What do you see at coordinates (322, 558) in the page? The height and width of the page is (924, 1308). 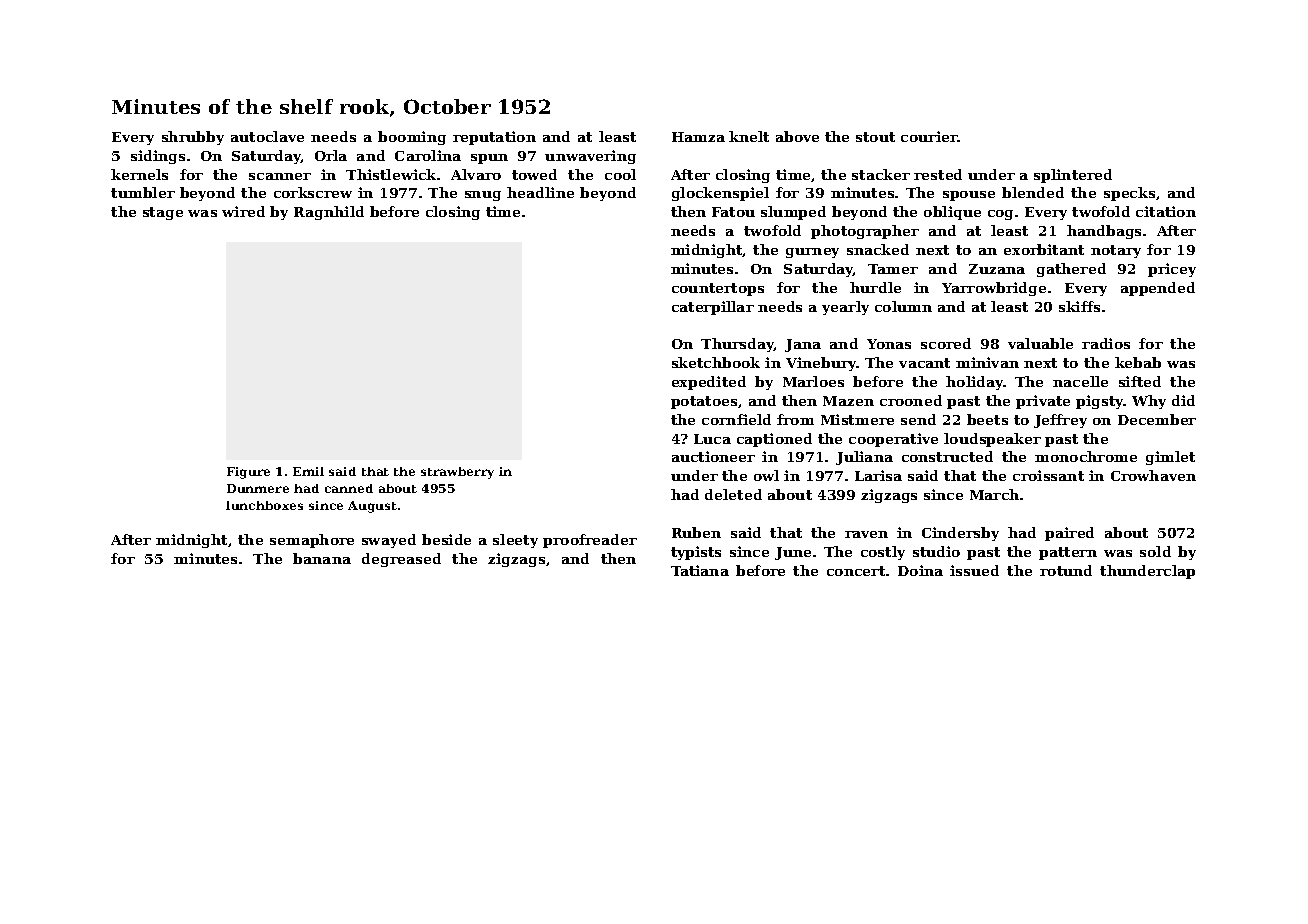 I see `banana` at bounding box center [322, 558].
